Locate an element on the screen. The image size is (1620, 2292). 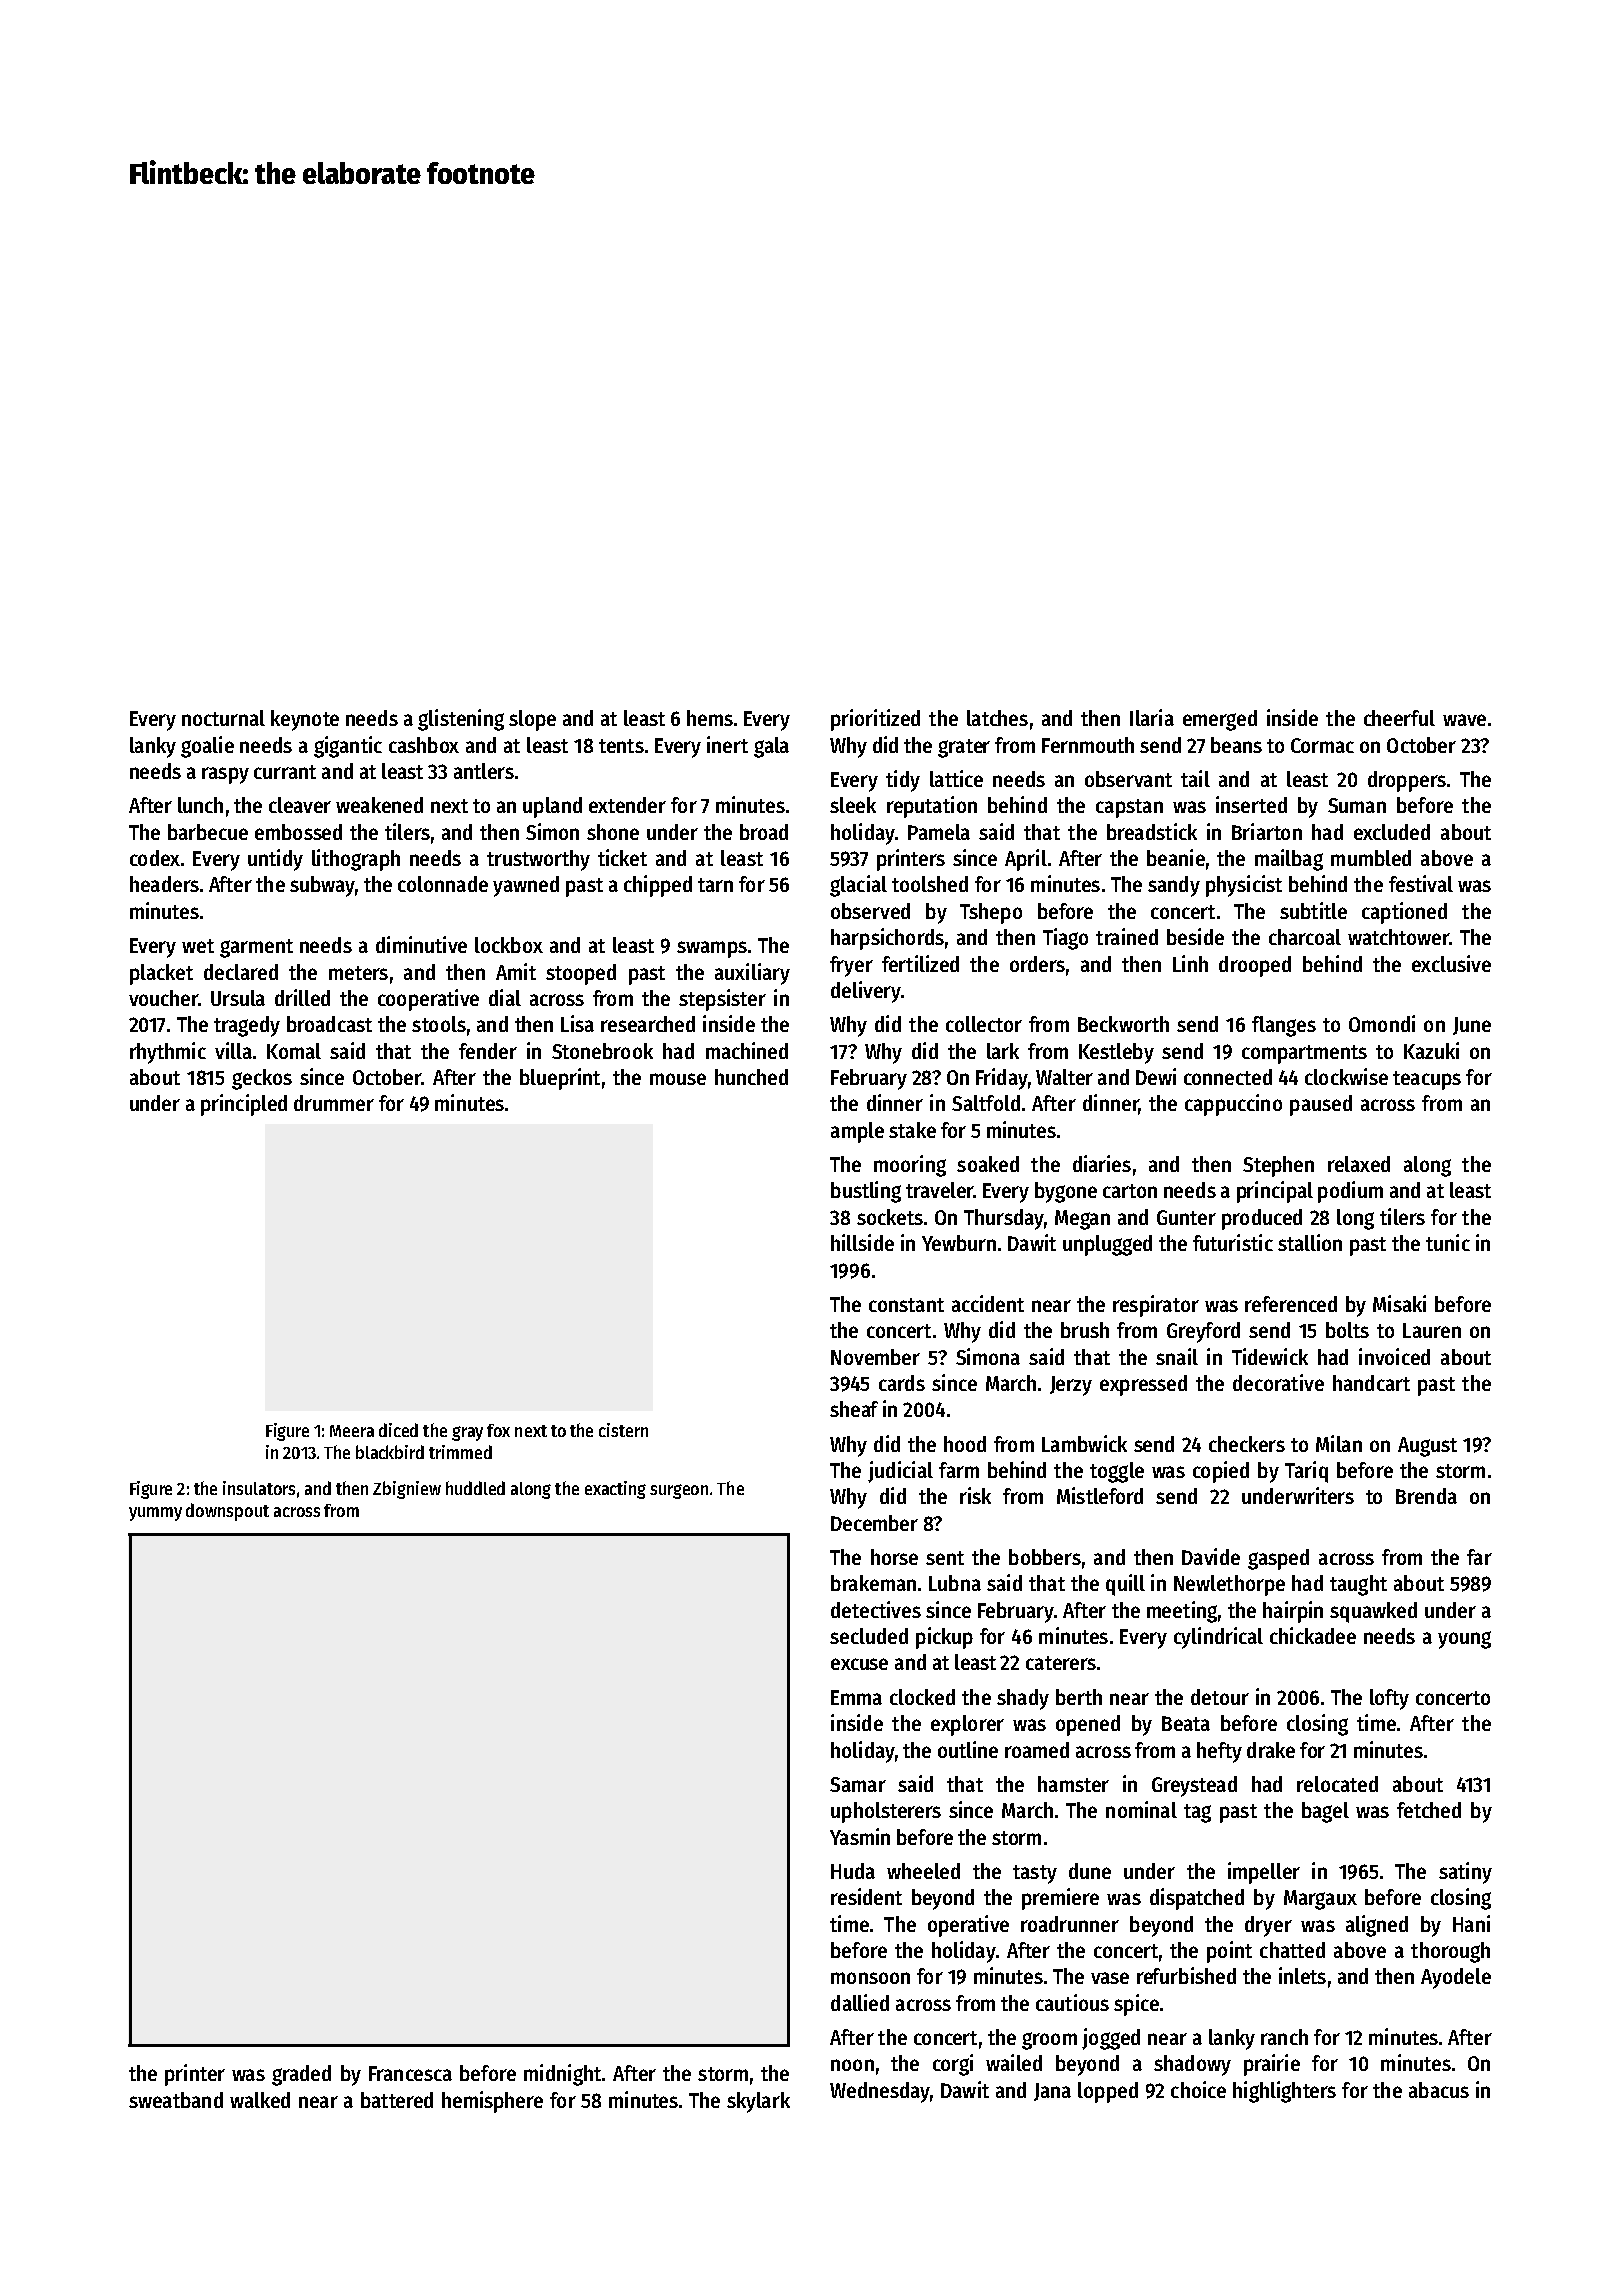
Beckworth is located at coordinates (1123, 1024).
